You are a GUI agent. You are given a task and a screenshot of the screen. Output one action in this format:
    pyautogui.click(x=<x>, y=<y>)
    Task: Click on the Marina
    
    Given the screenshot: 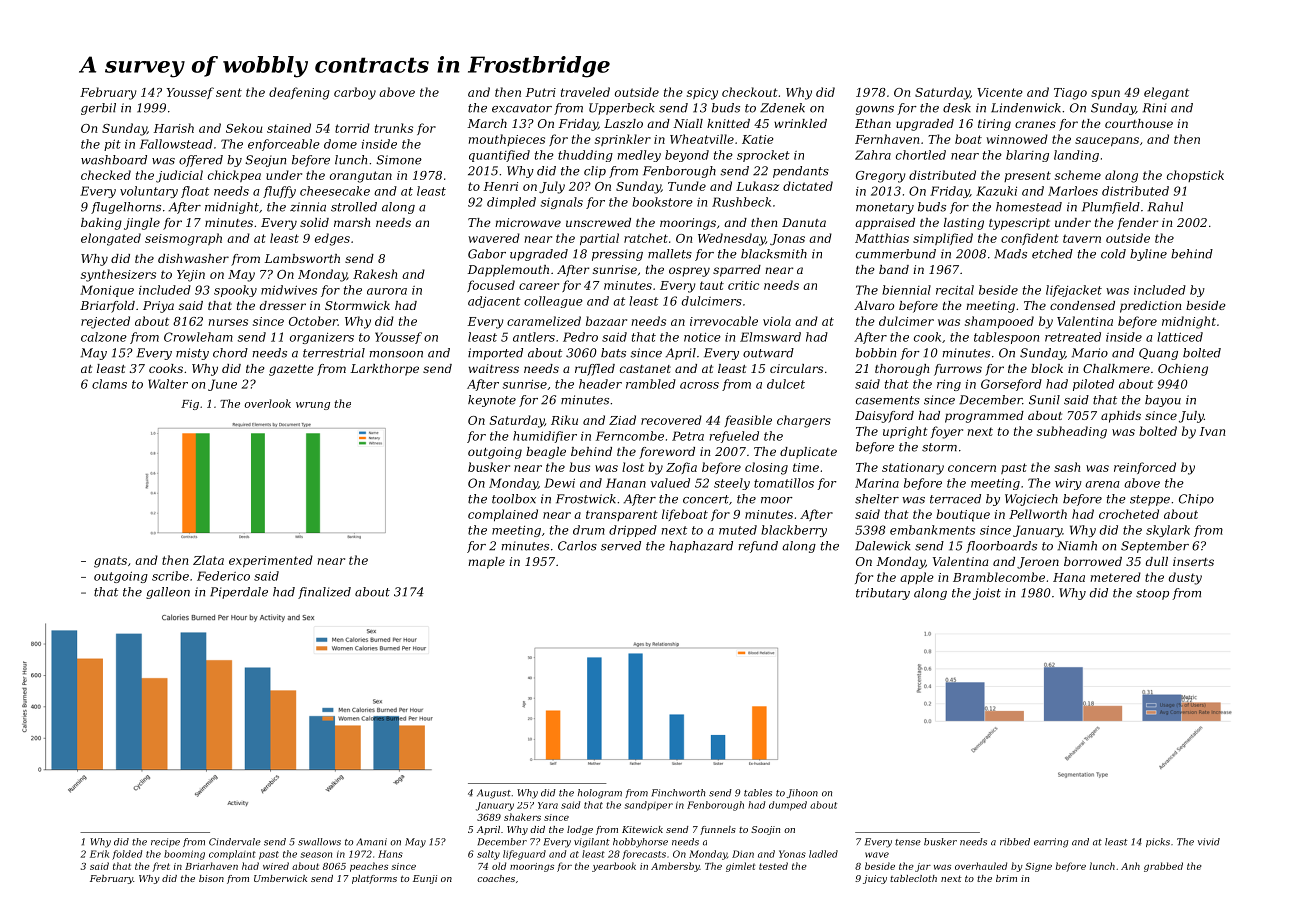 What is the action you would take?
    pyautogui.click(x=877, y=483)
